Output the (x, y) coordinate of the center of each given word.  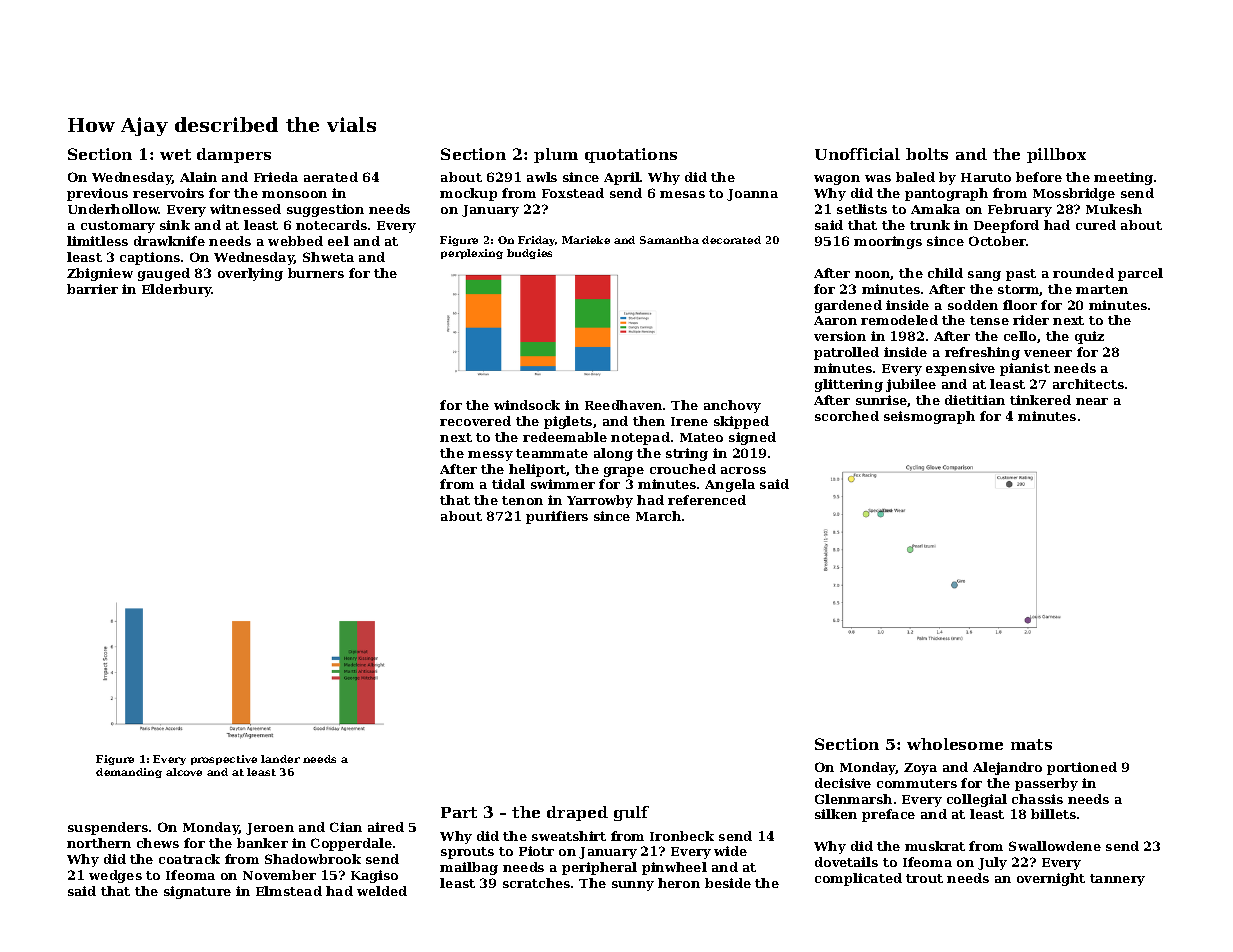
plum (556, 155)
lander (280, 759)
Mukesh (1114, 209)
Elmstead (289, 891)
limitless (97, 241)
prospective (224, 760)
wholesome (955, 744)
